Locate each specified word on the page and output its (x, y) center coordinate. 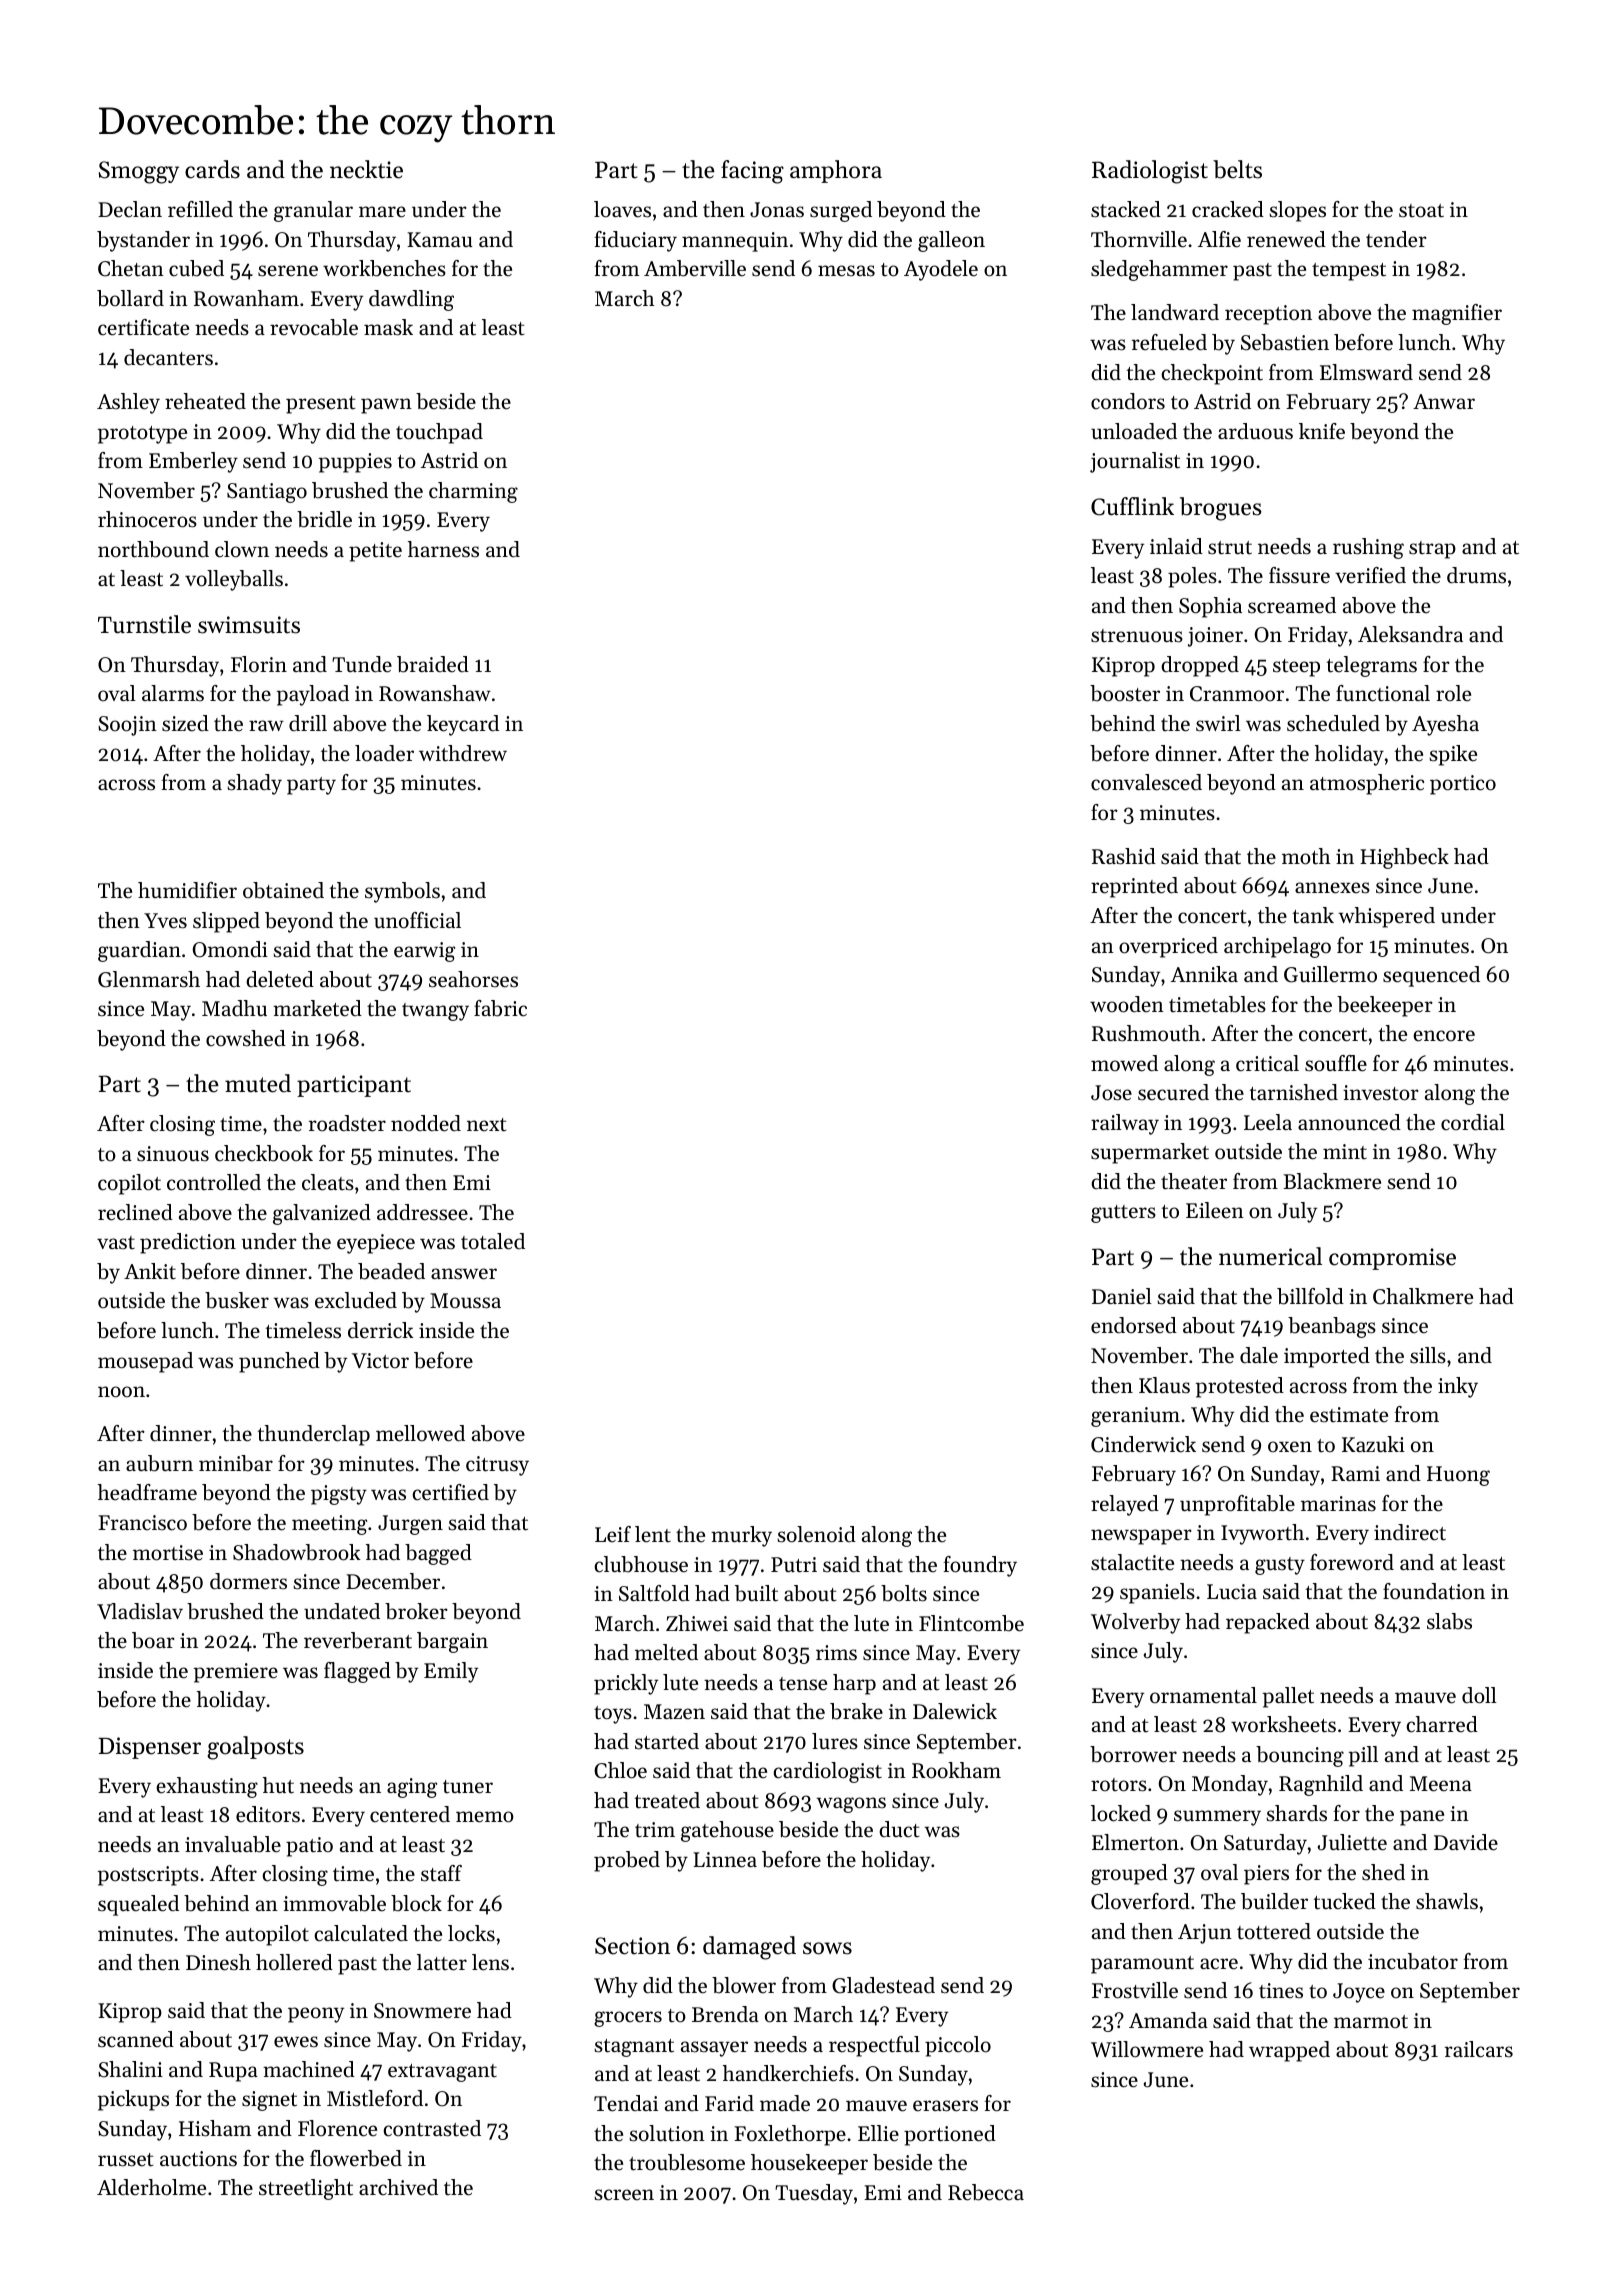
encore (1444, 1036)
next (486, 1125)
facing (752, 172)
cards (212, 169)
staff (441, 1873)
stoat (1421, 211)
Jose (1111, 1093)
